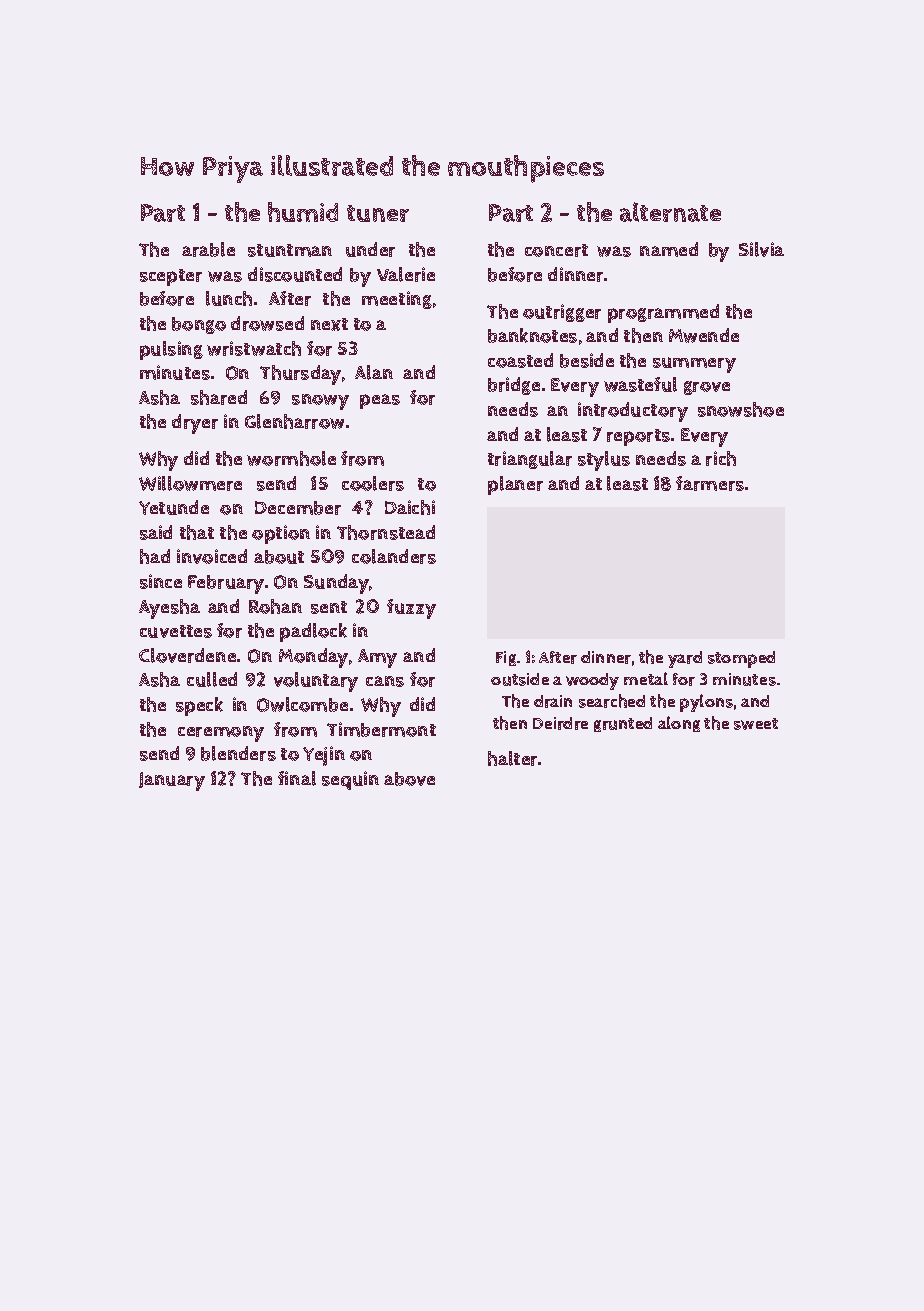 The width and height of the document is (924, 1311). What do you see at coordinates (378, 213) in the document?
I see `tuner` at bounding box center [378, 213].
